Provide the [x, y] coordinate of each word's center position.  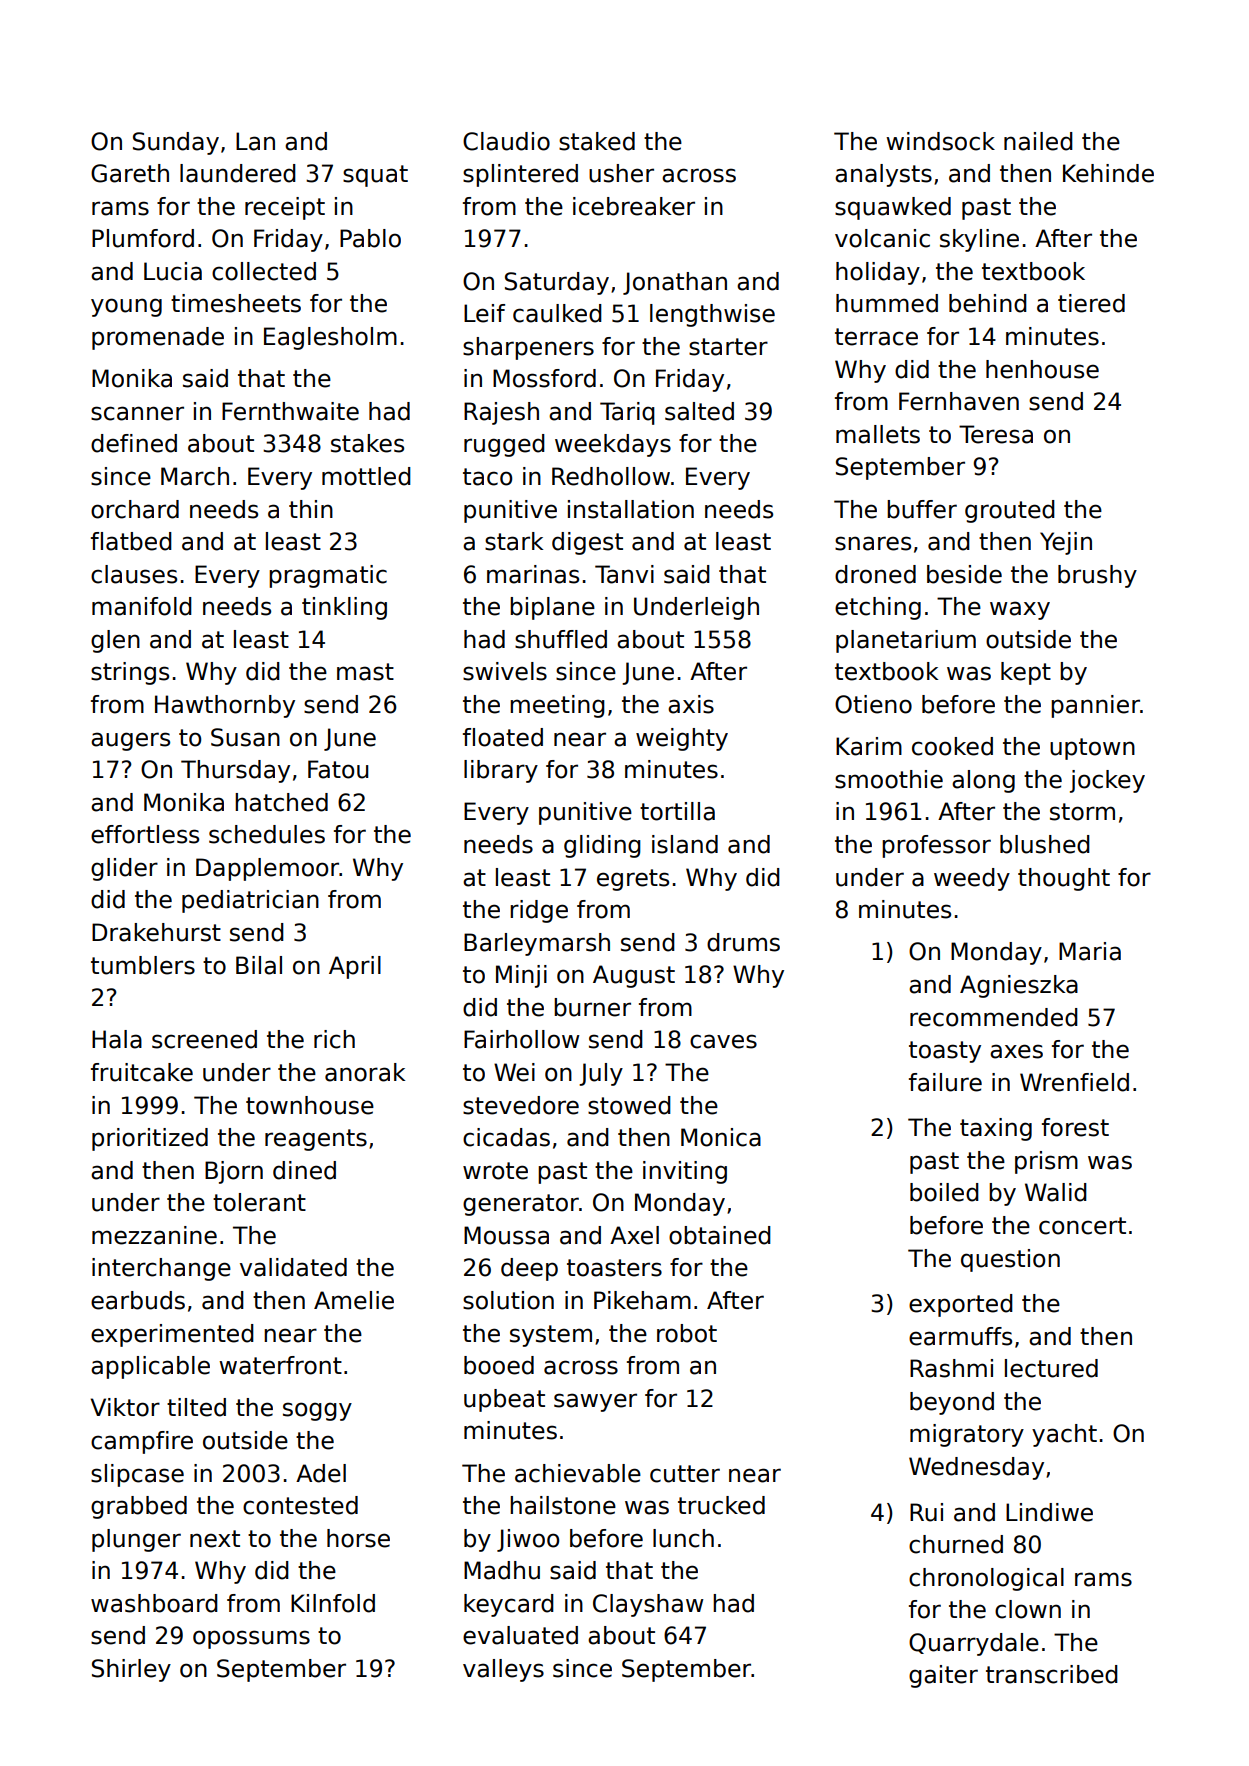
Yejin [1066, 543]
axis [691, 704]
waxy [1020, 610]
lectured [1051, 1368]
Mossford [544, 378]
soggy [317, 1411]
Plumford [143, 238]
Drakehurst [156, 932]
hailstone [563, 1505]
